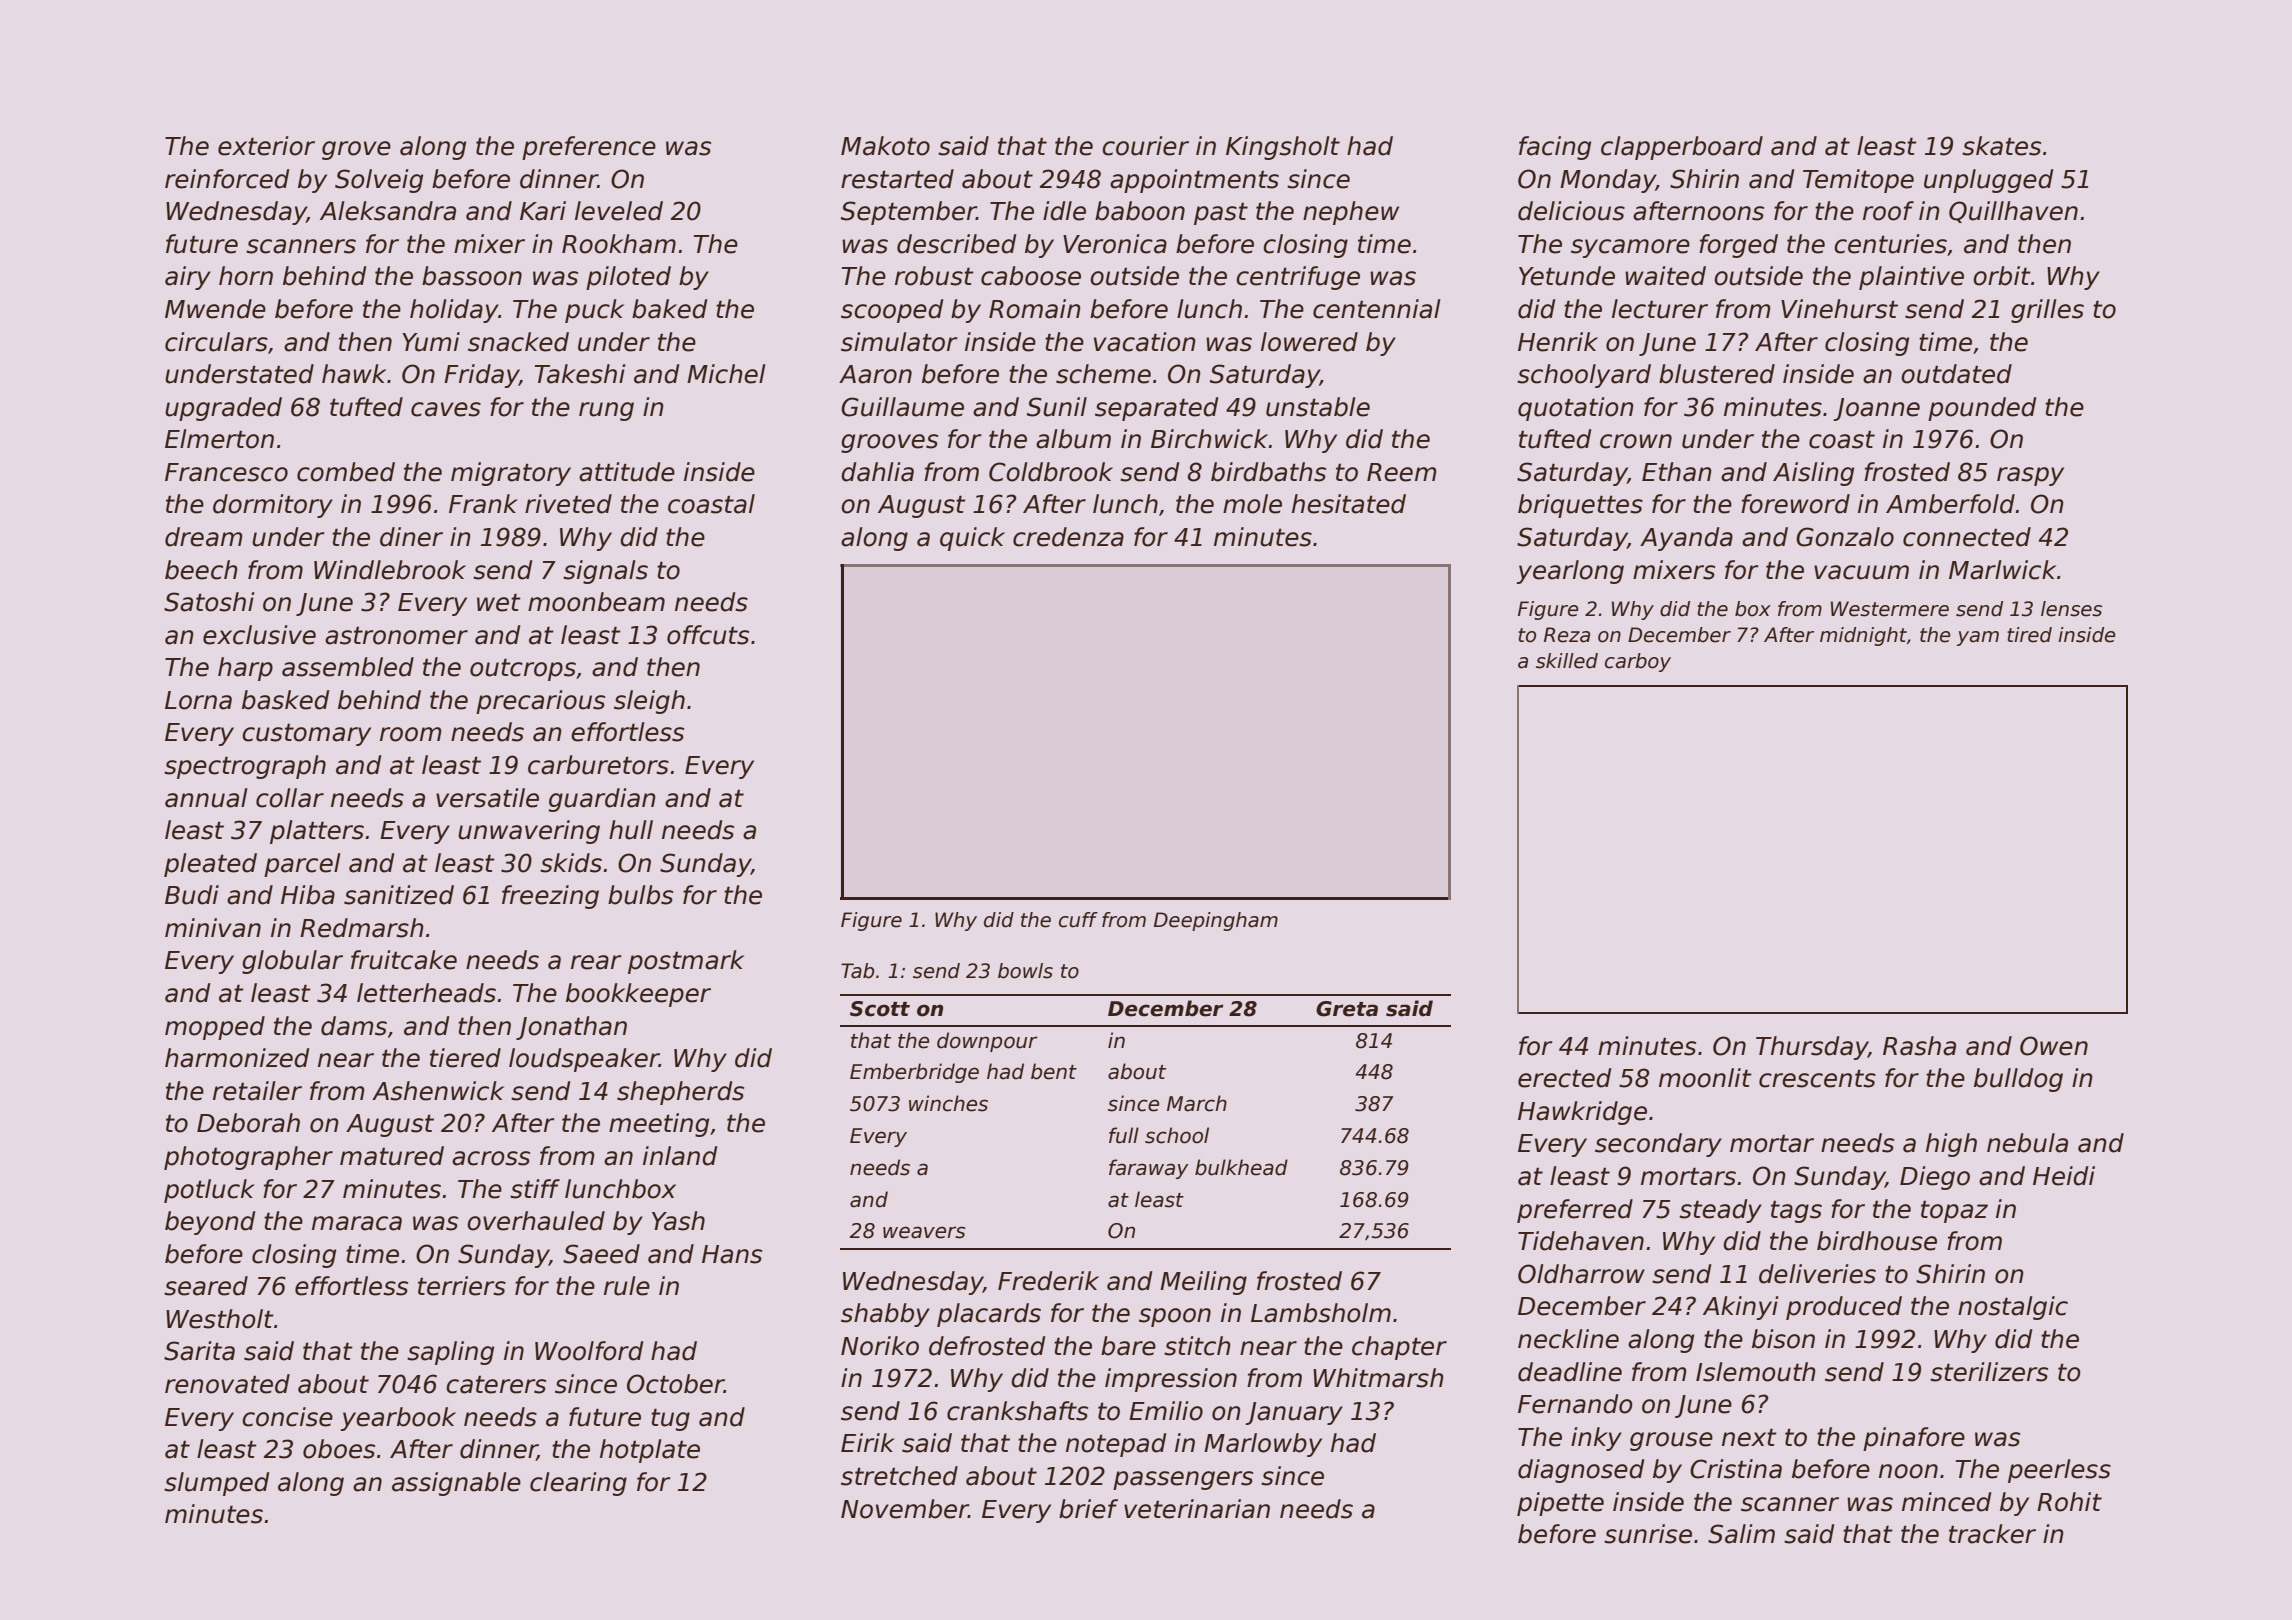 The image size is (2292, 1620). I want to click on raspy, so click(2030, 476).
